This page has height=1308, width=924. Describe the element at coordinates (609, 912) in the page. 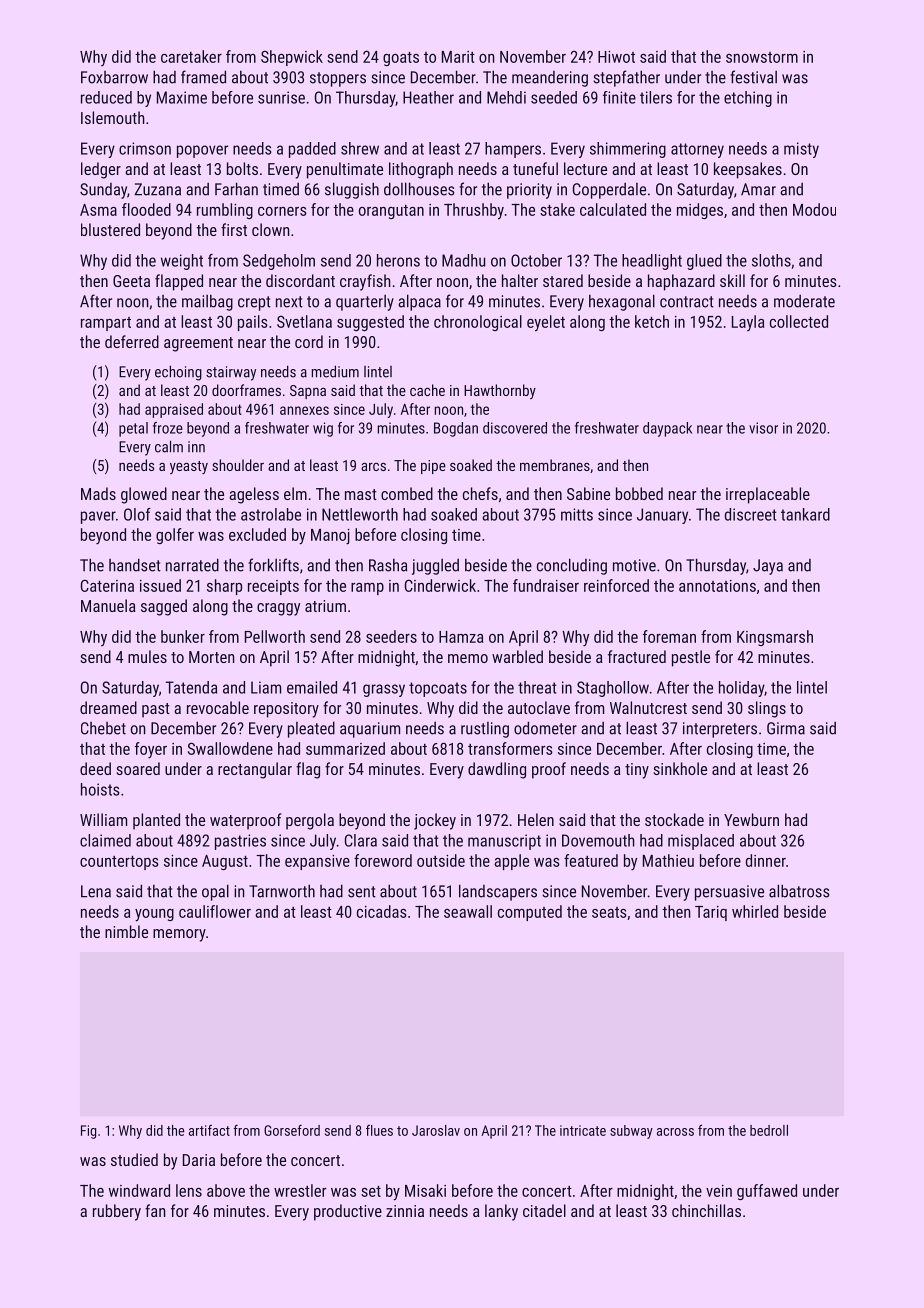

I see `seats` at that location.
